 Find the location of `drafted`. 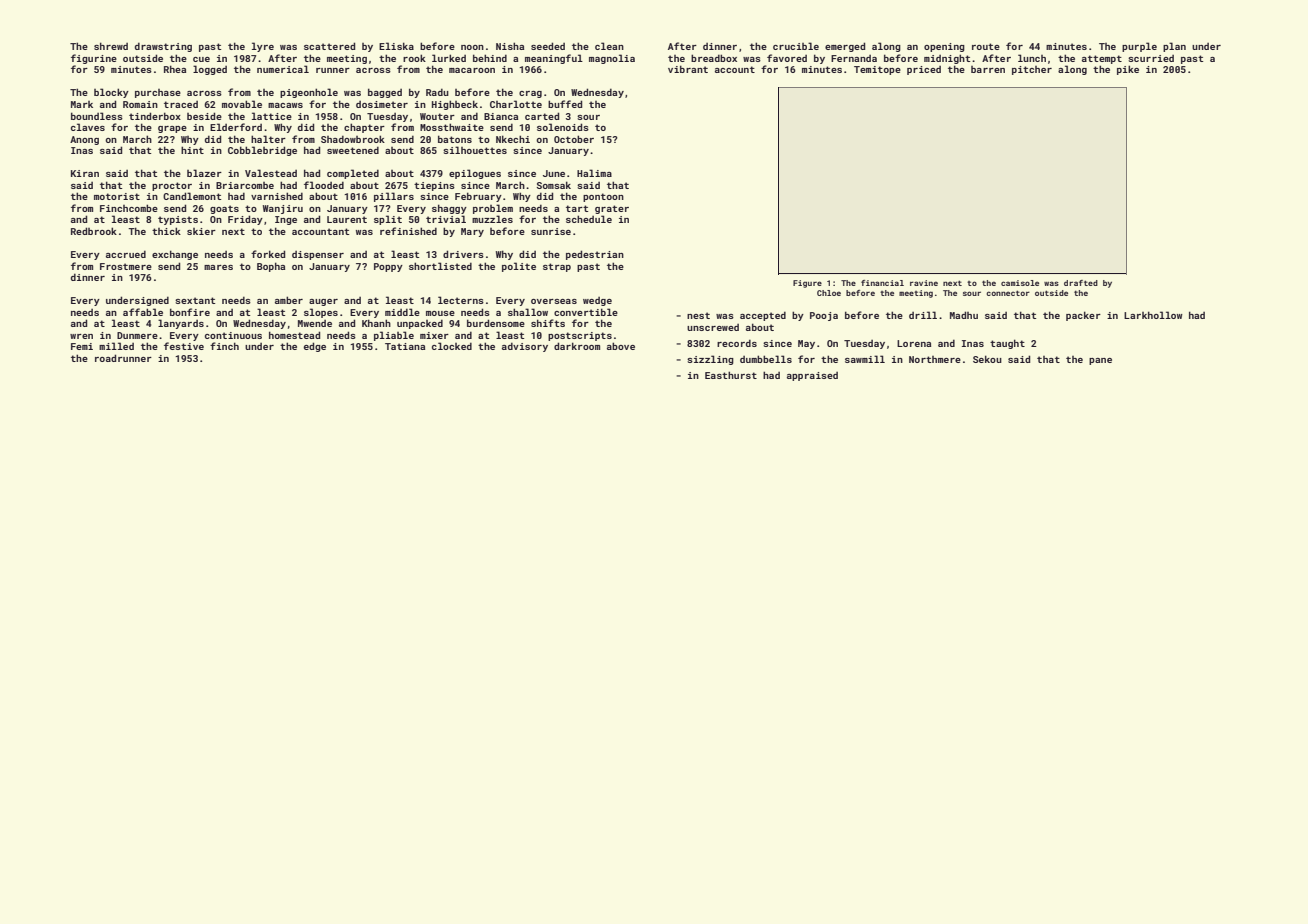

drafted is located at coordinates (1081, 283).
